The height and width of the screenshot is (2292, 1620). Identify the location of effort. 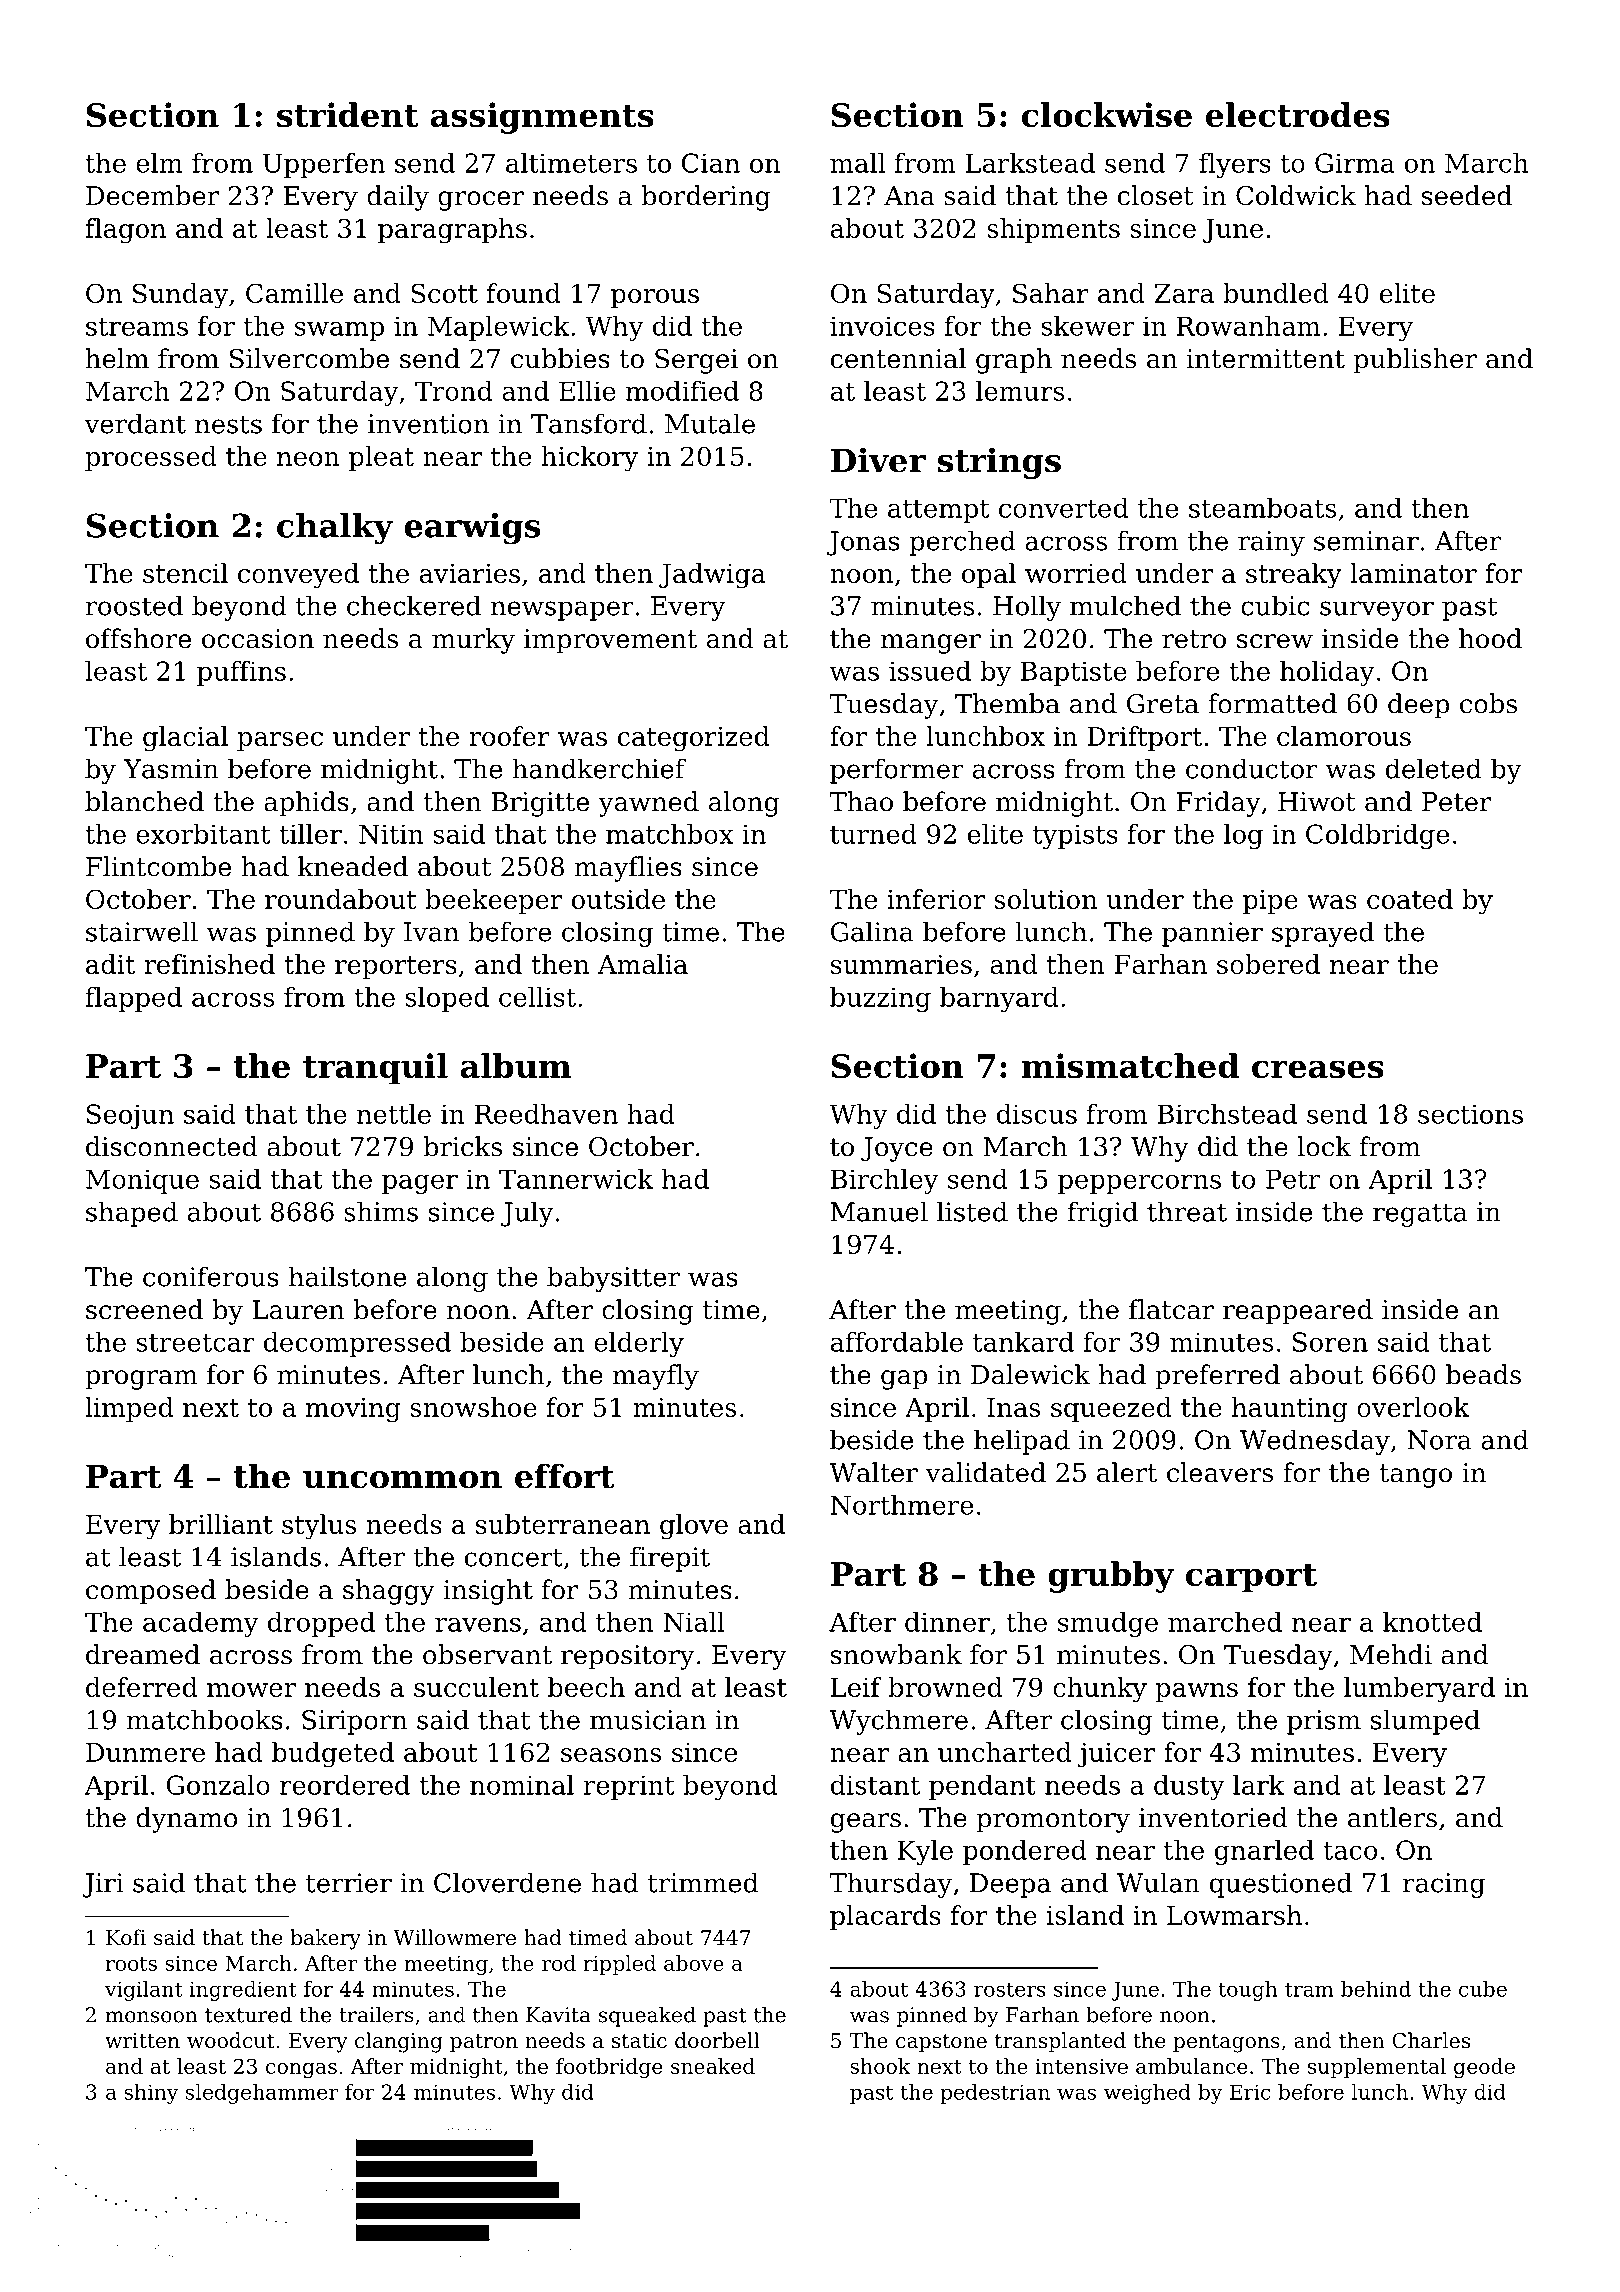
(565, 1476).
